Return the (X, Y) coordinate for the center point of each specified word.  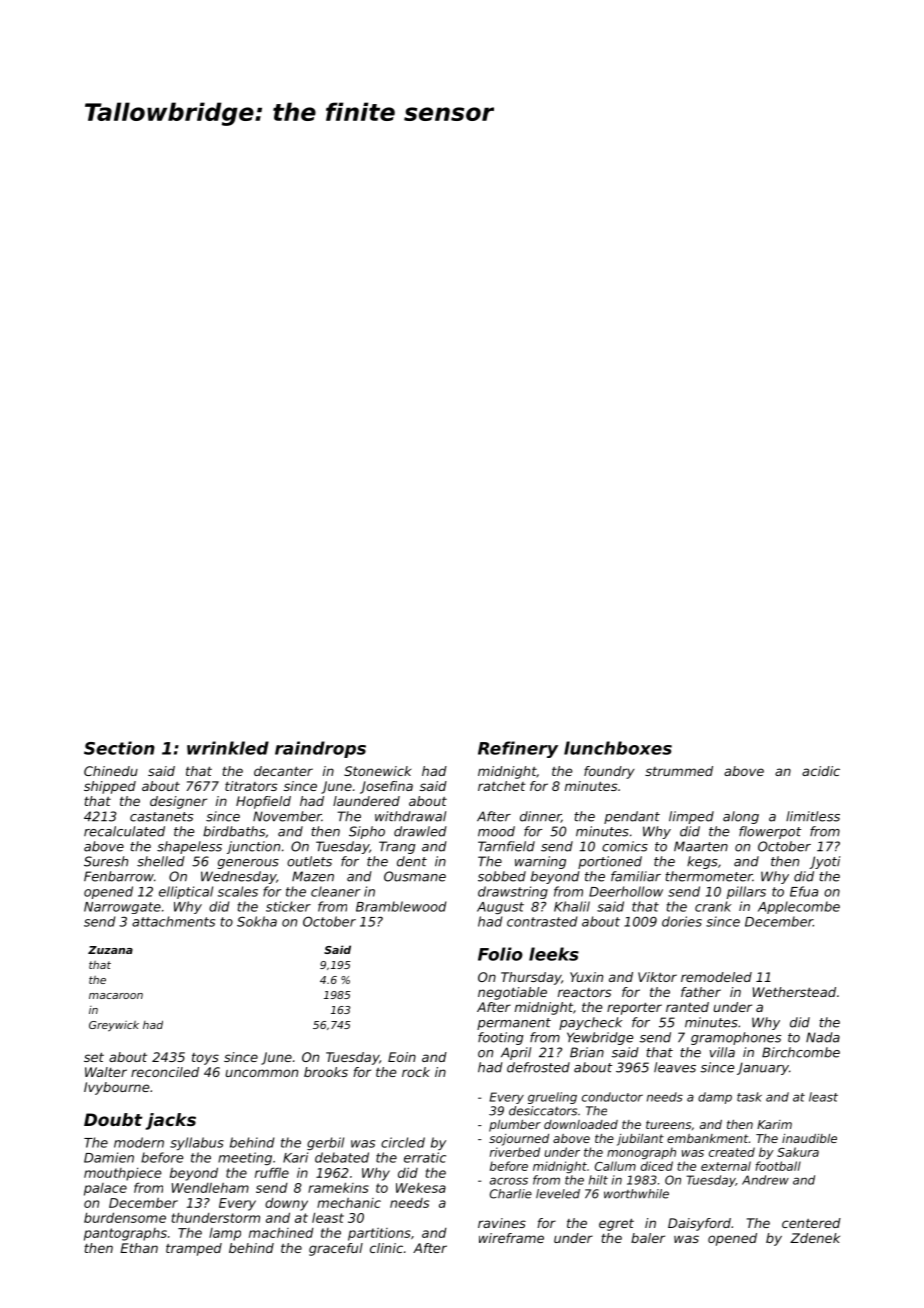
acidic (821, 771)
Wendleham (210, 1188)
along (741, 817)
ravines (502, 1223)
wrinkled (228, 748)
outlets (309, 861)
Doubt (113, 1119)
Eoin (402, 1057)
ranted (687, 1007)
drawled (420, 831)
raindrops (320, 749)
